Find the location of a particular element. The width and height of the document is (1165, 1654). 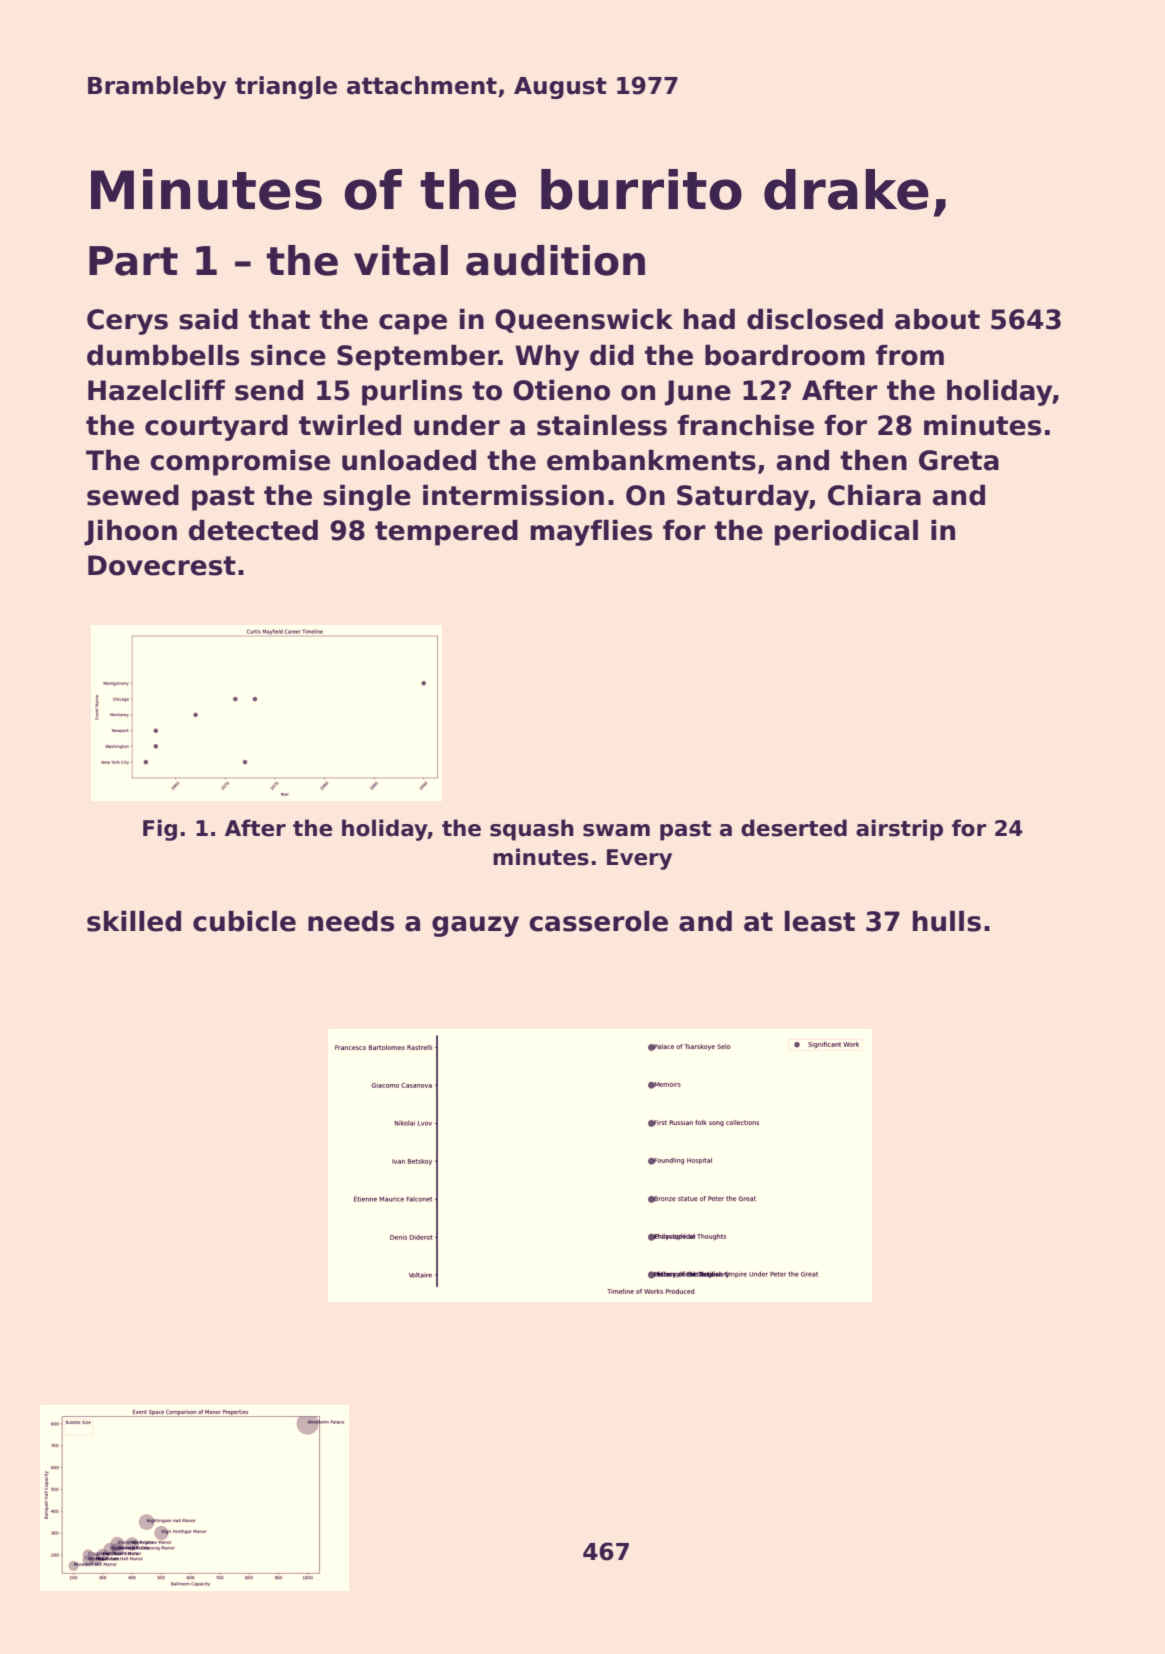

skilled is located at coordinates (134, 921).
